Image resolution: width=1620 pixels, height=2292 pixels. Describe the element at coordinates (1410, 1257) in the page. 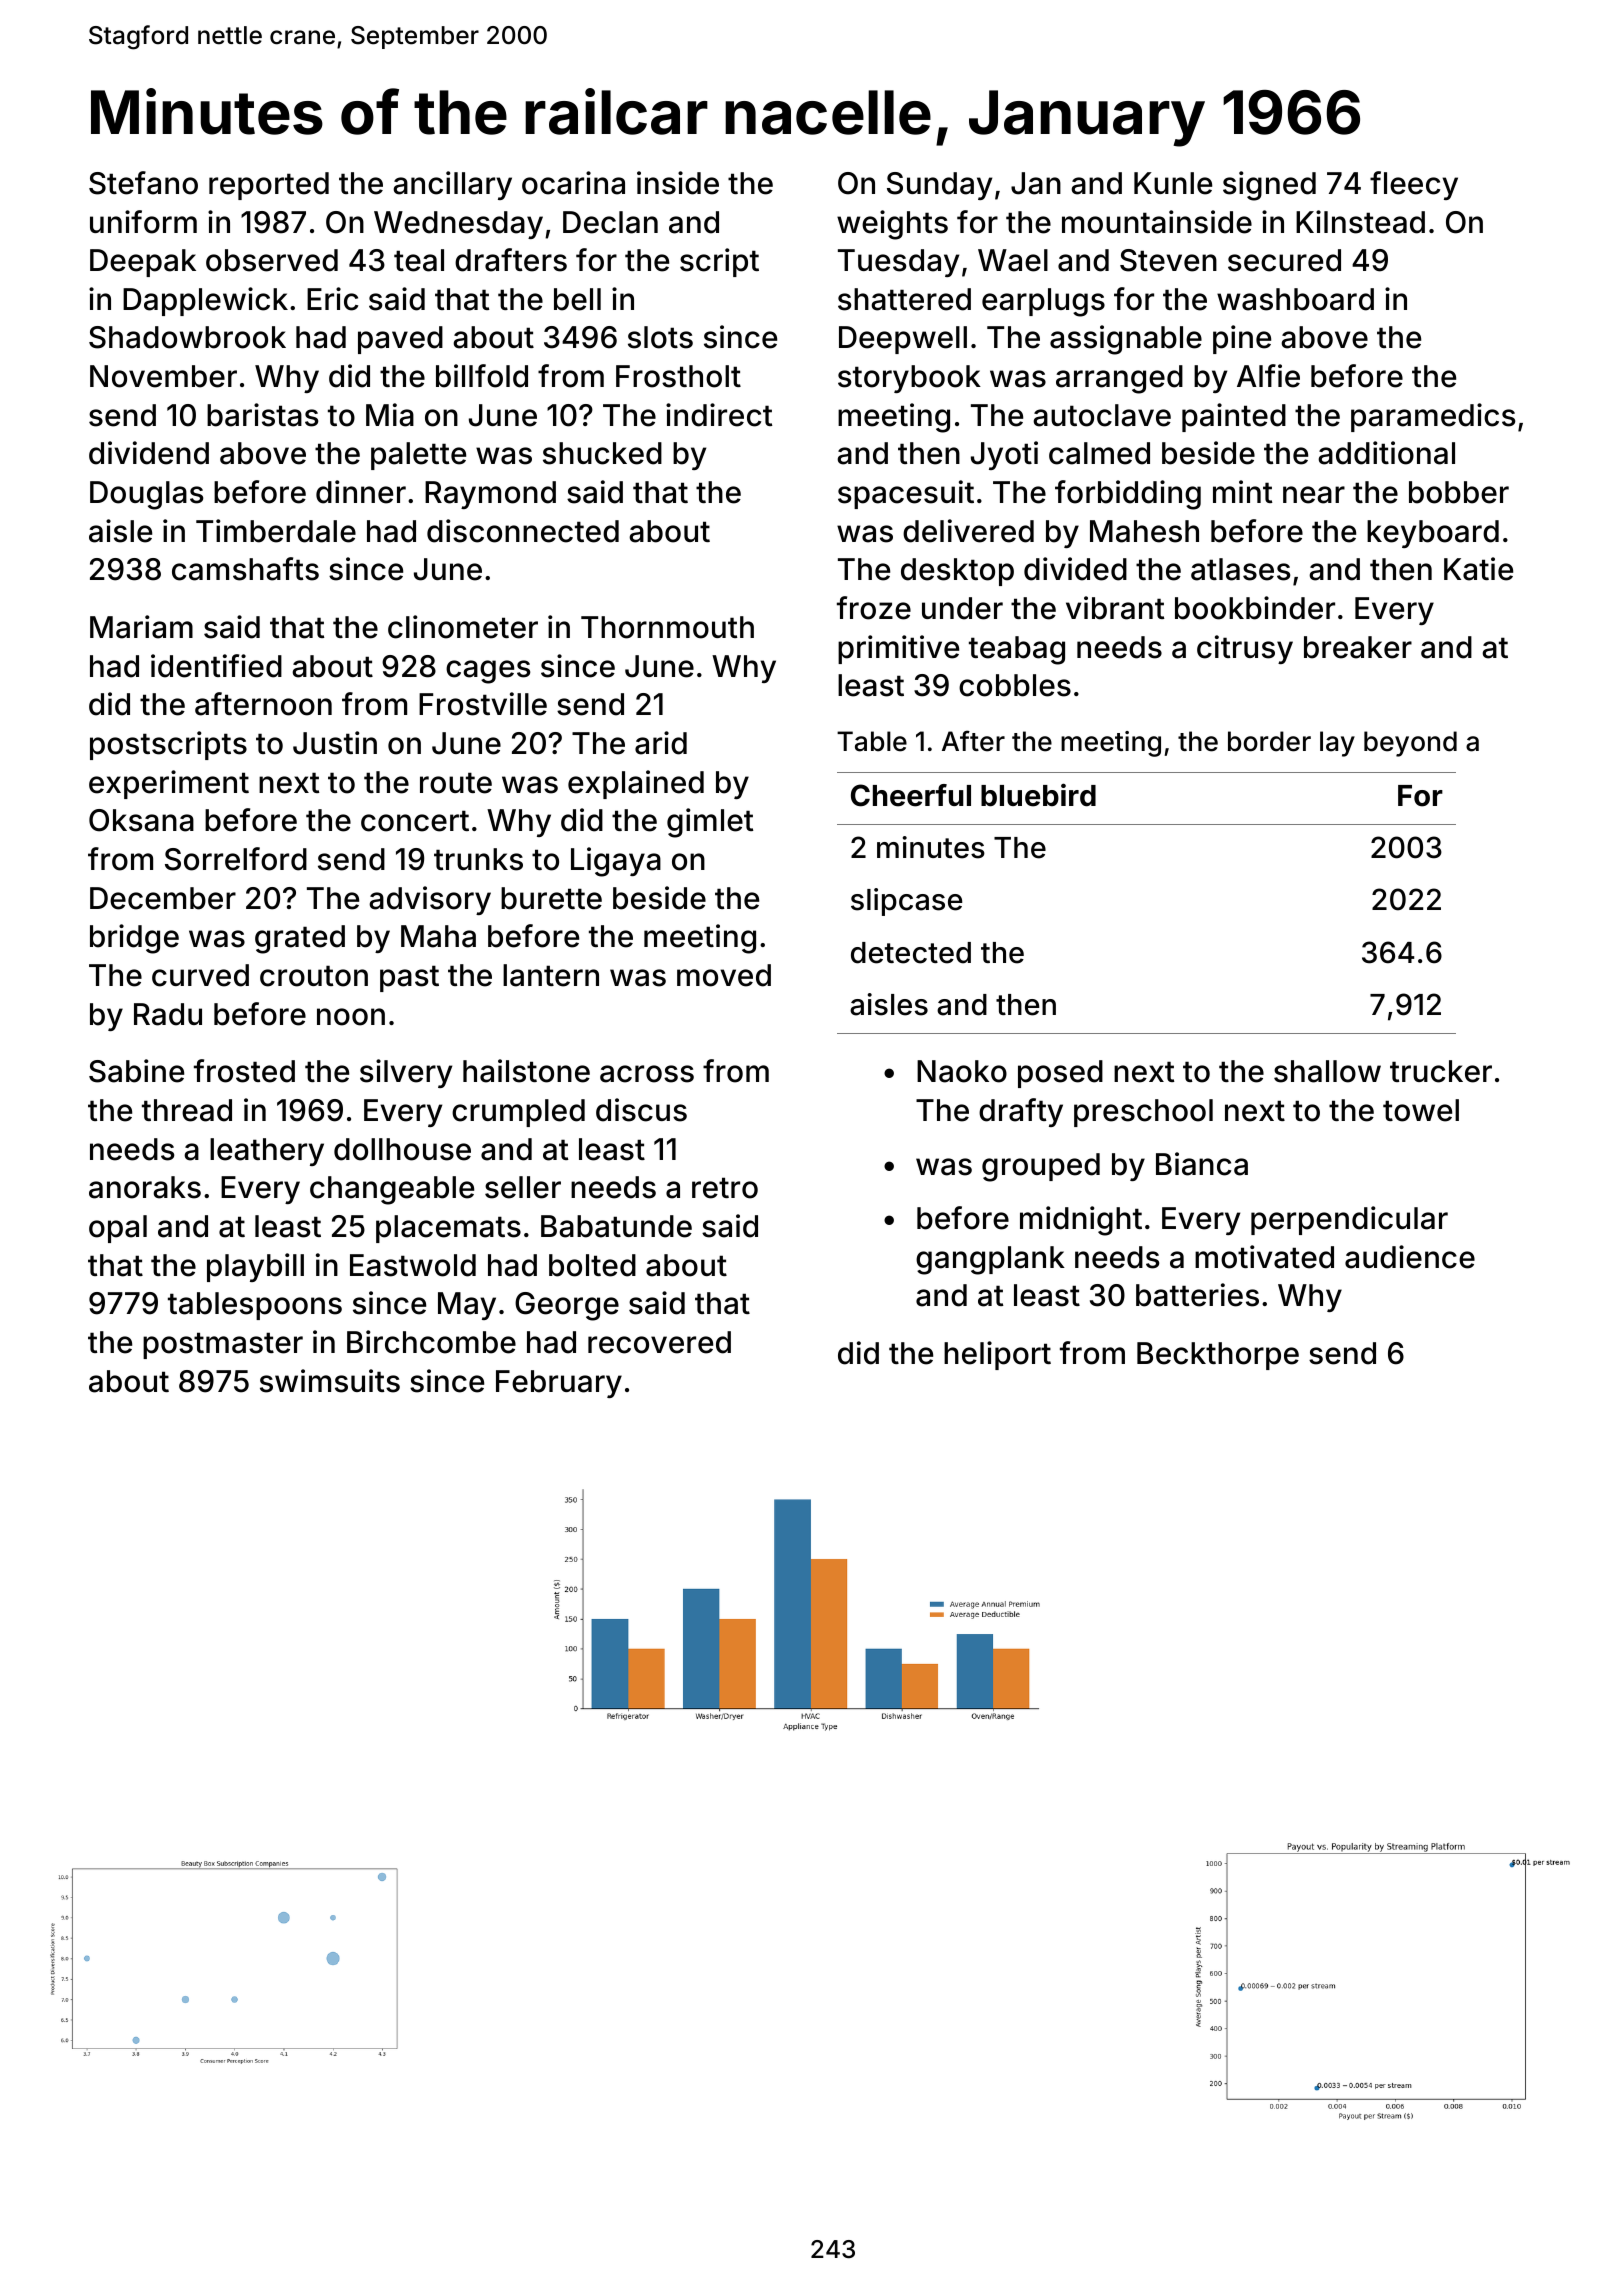

I see `audience` at that location.
